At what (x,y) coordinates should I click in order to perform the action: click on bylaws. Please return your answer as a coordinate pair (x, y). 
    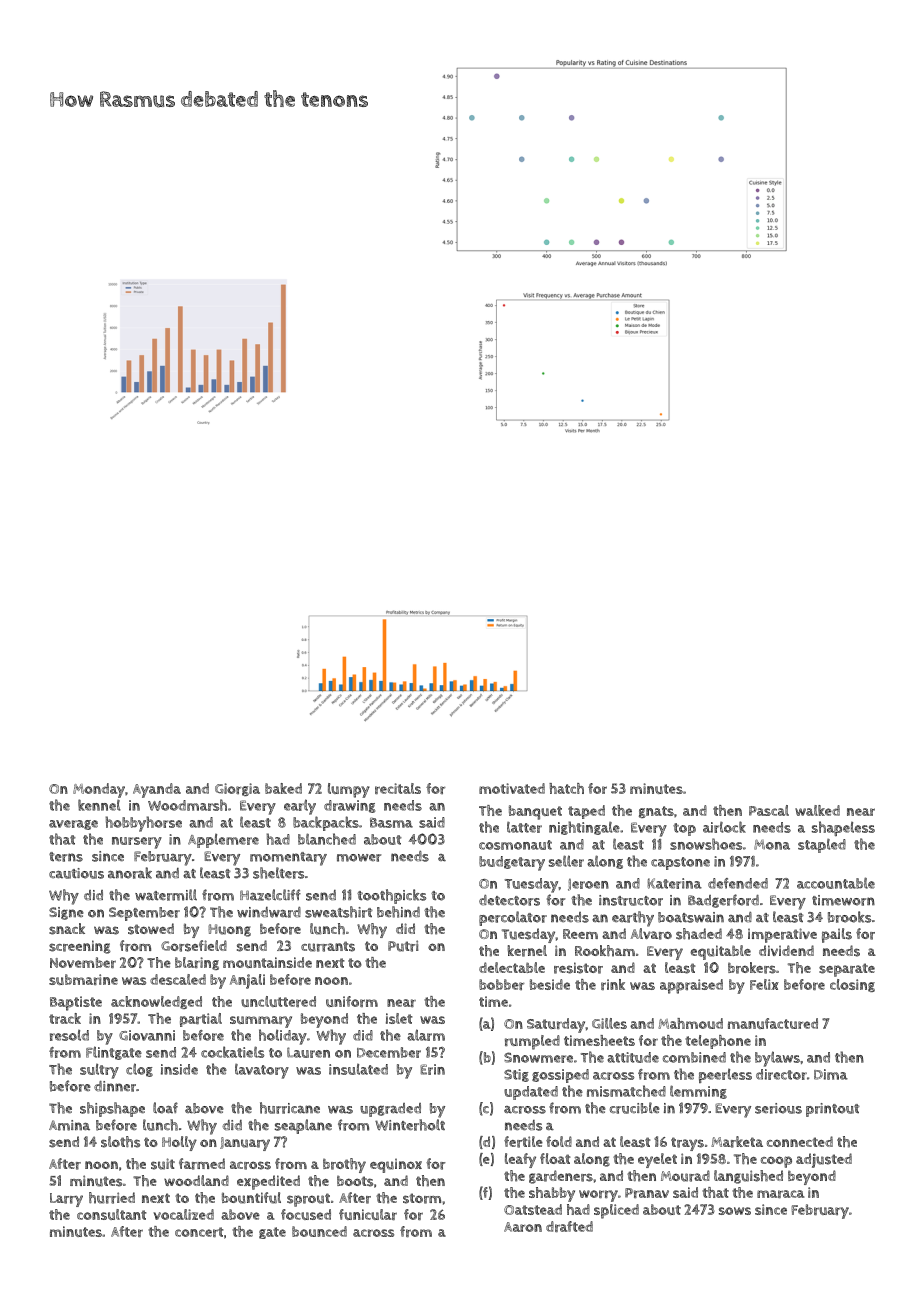
    Looking at the image, I should click on (777, 1059).
